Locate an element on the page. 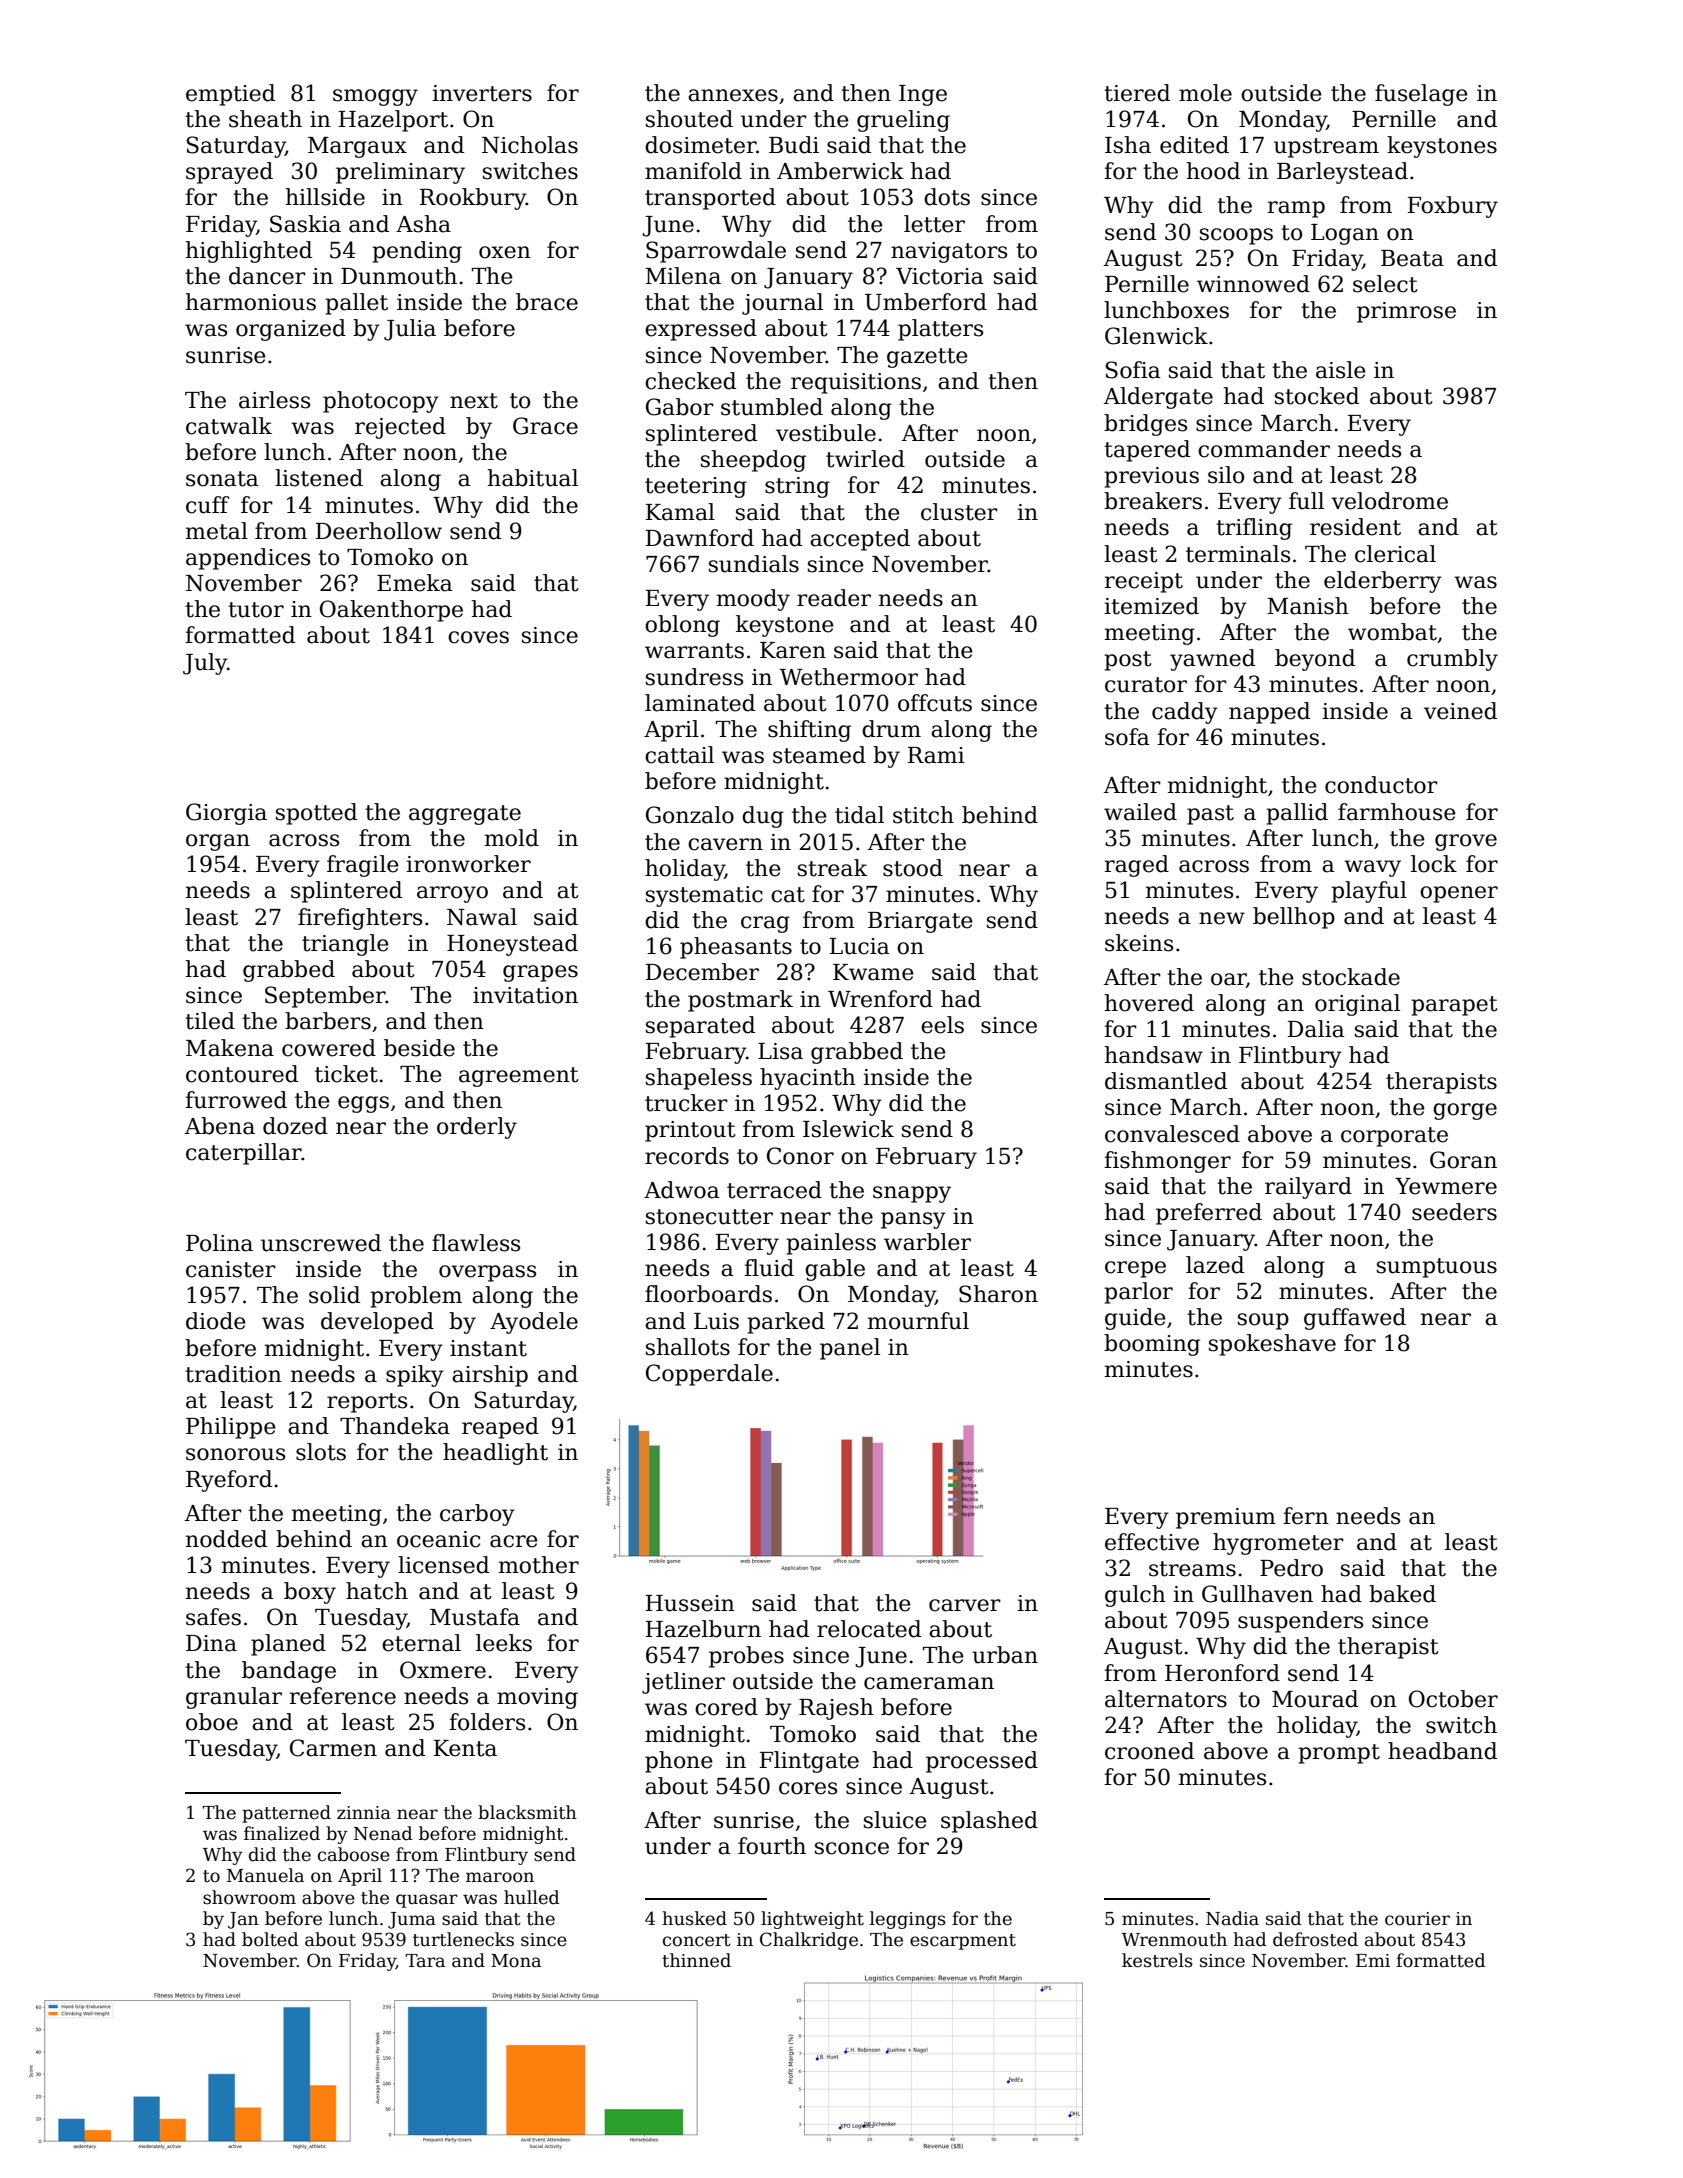 The height and width of the document is (2178, 1683). trifling is located at coordinates (1254, 529).
